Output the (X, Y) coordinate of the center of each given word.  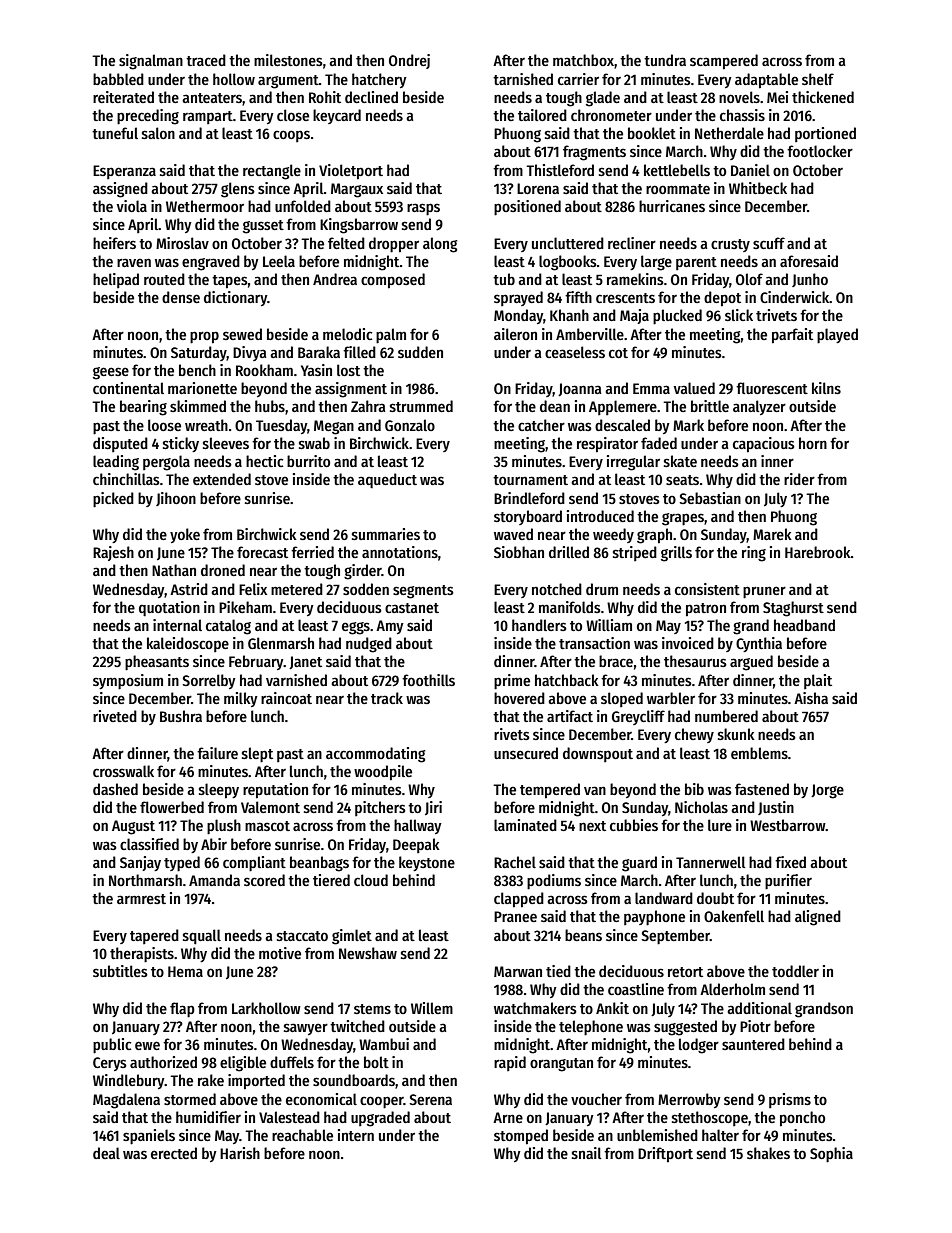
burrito (308, 461)
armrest (141, 899)
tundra (665, 60)
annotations (400, 552)
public (112, 1046)
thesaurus (695, 661)
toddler (795, 971)
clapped (519, 900)
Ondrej (409, 61)
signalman (151, 62)
